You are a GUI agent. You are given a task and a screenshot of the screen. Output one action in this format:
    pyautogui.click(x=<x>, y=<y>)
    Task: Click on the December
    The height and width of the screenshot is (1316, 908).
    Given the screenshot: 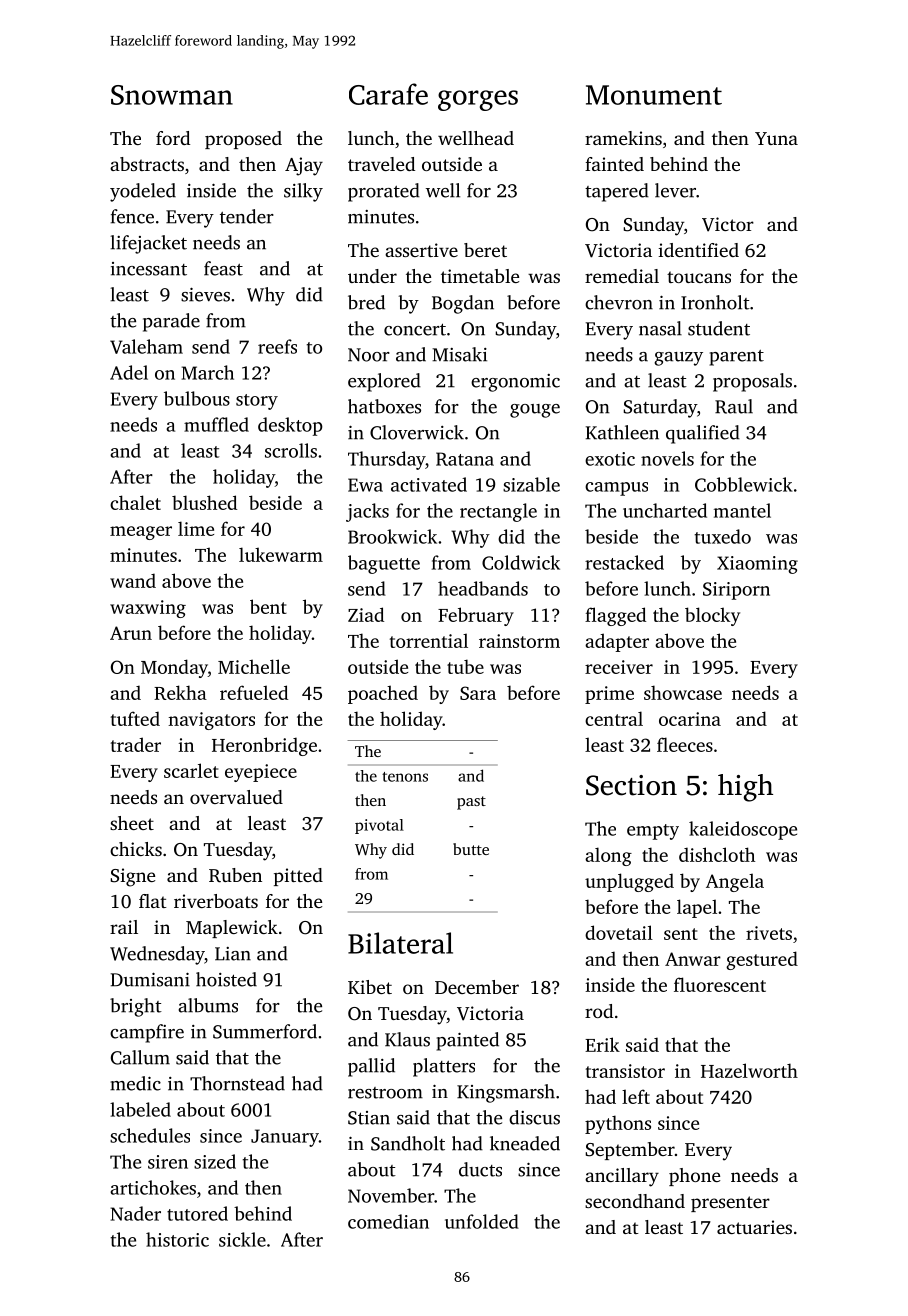 What is the action you would take?
    pyautogui.click(x=477, y=987)
